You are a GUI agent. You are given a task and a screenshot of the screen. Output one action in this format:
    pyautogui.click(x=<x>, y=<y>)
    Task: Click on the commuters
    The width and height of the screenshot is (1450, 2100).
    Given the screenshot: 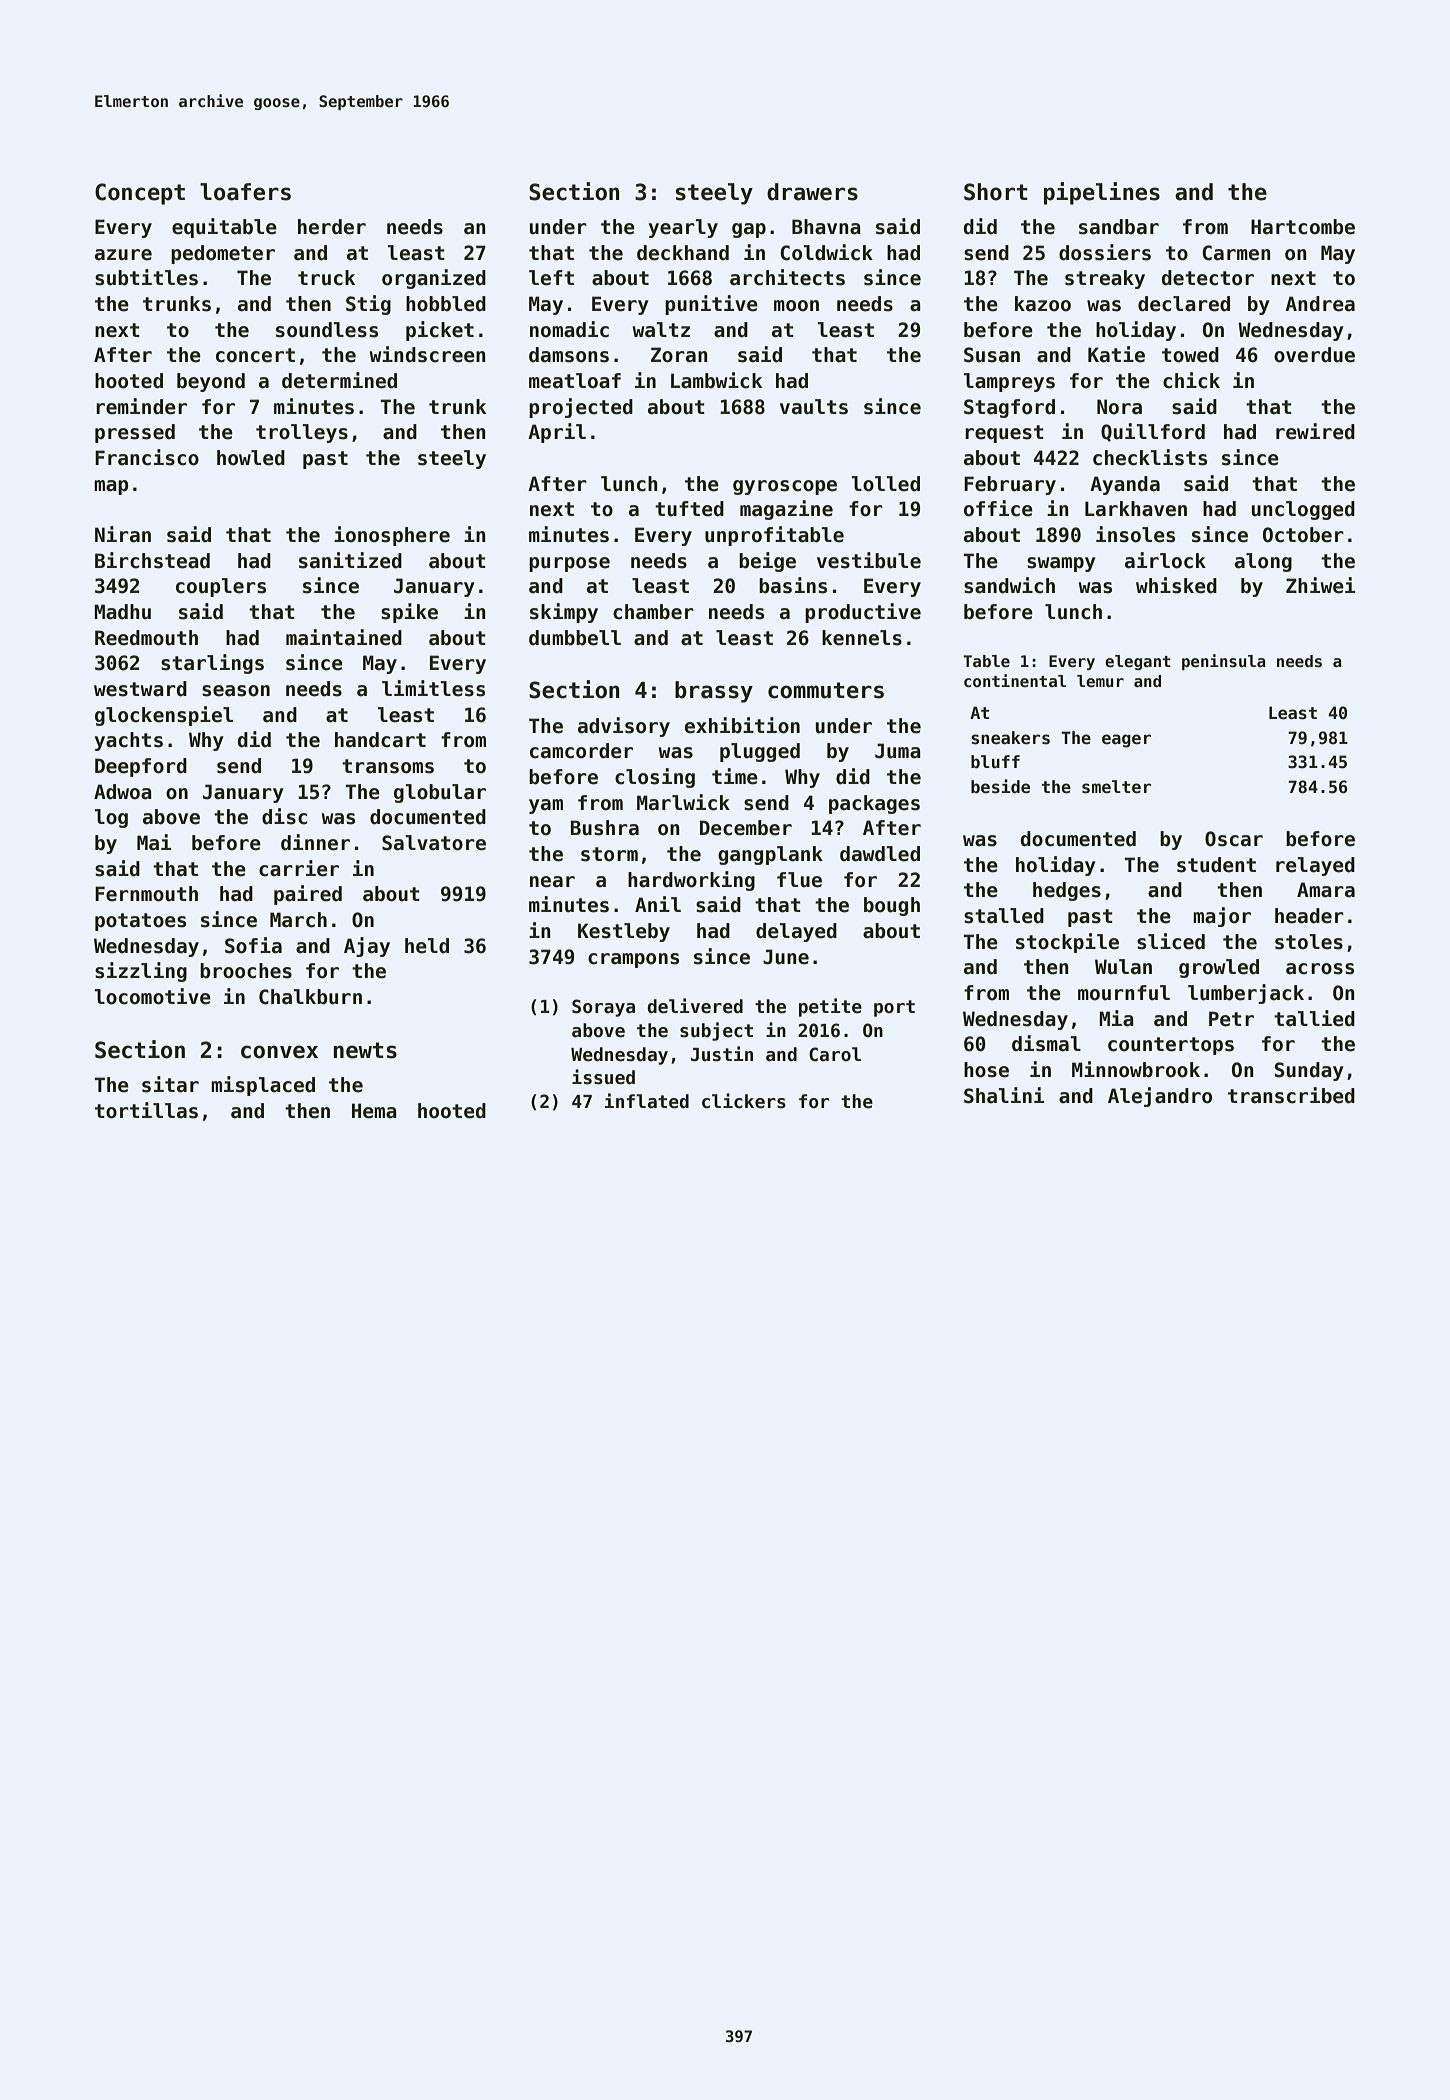 What is the action you would take?
    pyautogui.click(x=826, y=690)
